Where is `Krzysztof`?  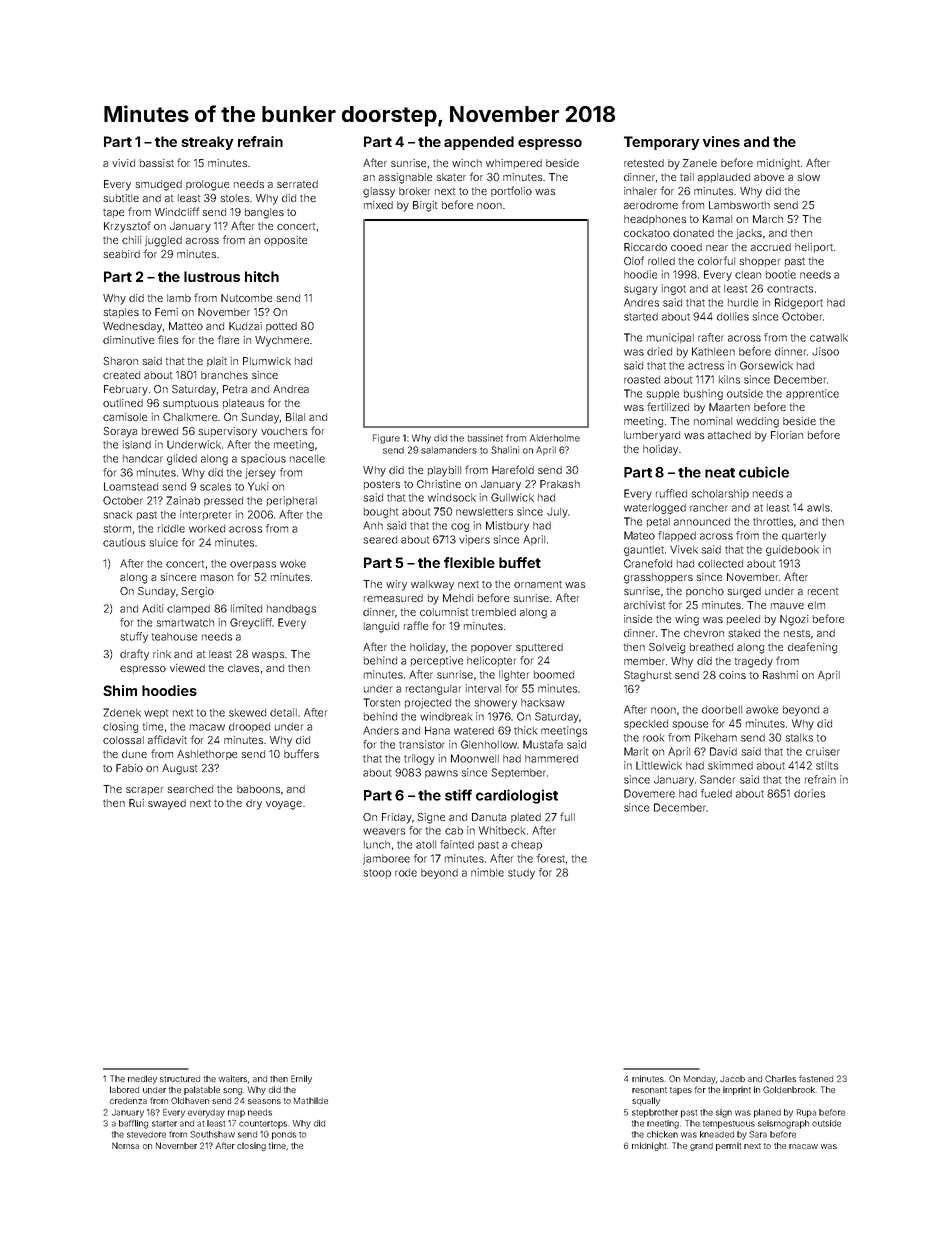
Krzysztof is located at coordinates (127, 227).
